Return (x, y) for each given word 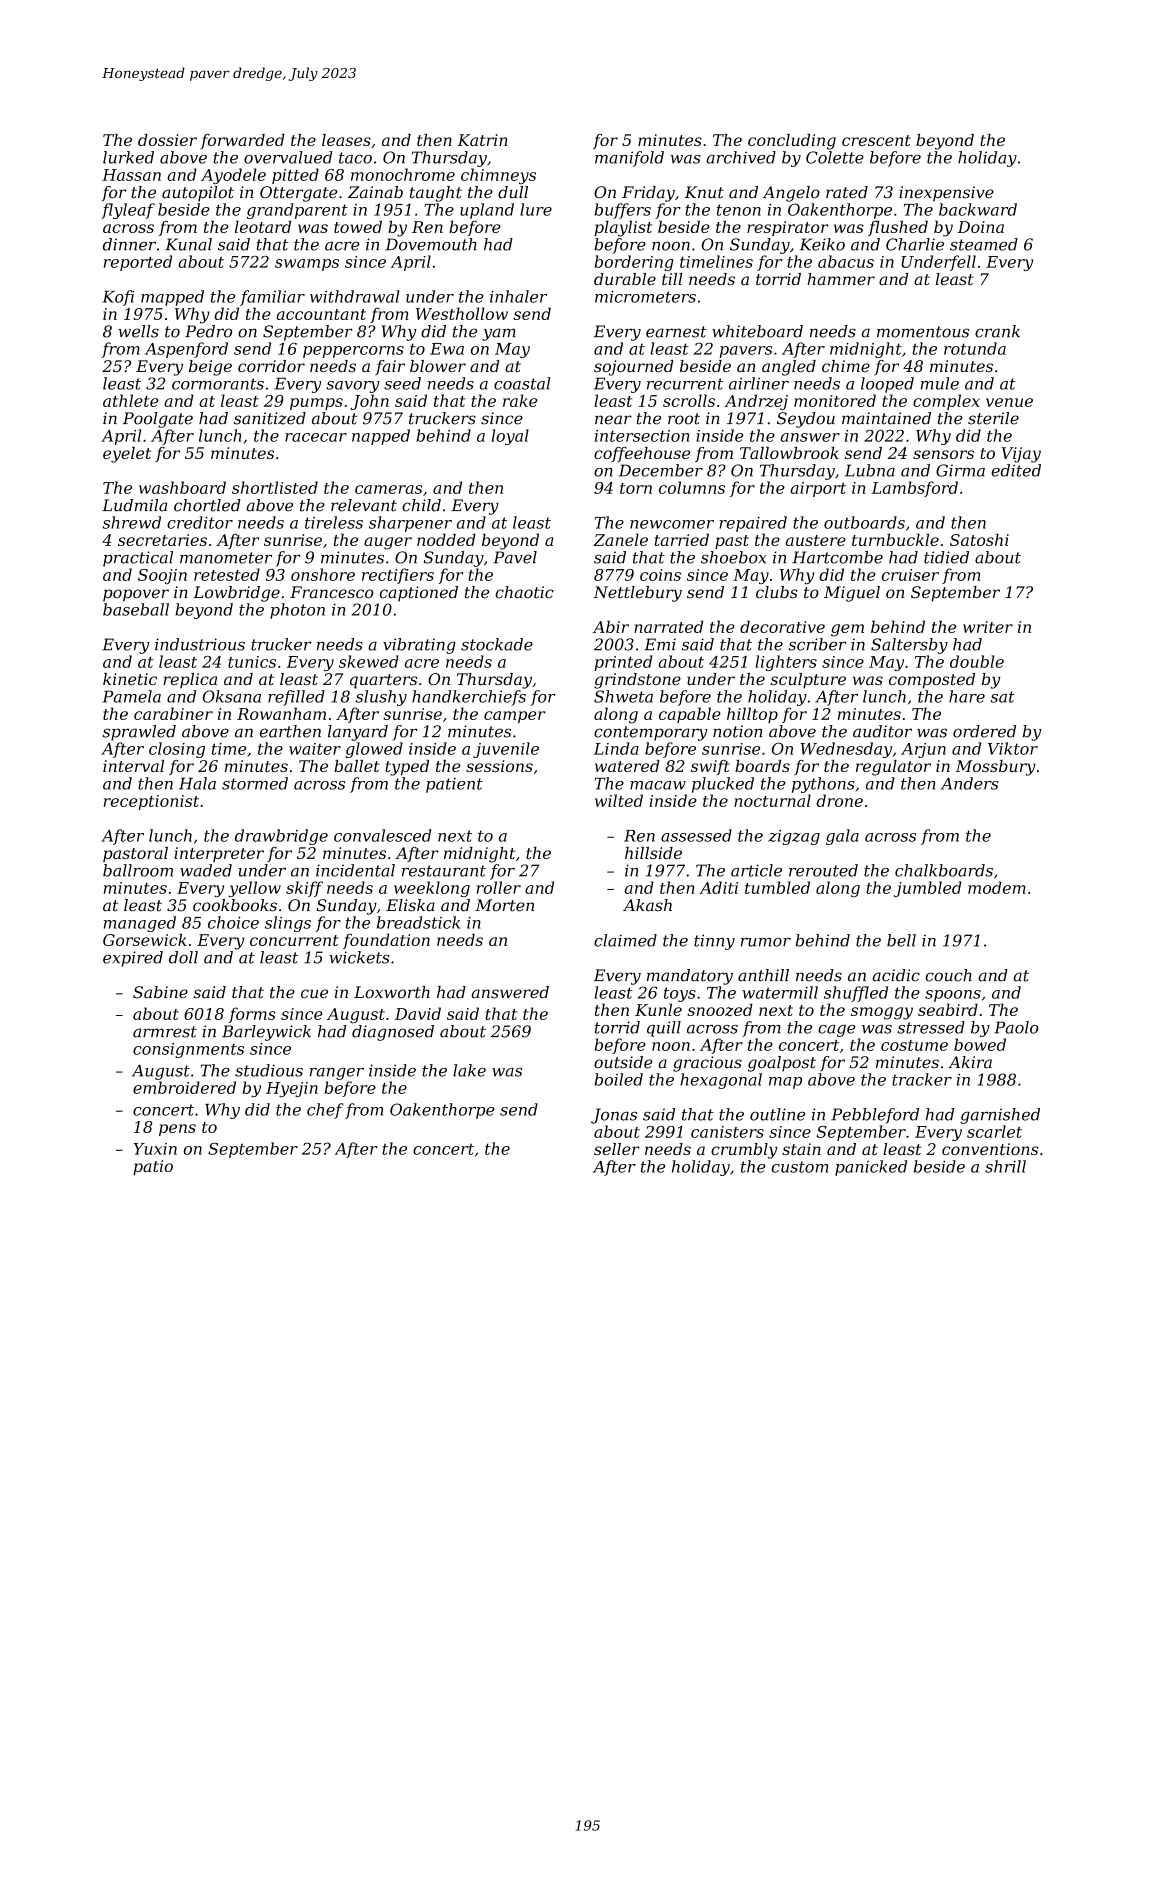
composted (932, 681)
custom (800, 1167)
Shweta (623, 696)
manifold (629, 159)
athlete (131, 400)
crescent (876, 140)
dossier (167, 140)
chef (325, 1111)
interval (133, 766)
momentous (923, 332)
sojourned (634, 368)
